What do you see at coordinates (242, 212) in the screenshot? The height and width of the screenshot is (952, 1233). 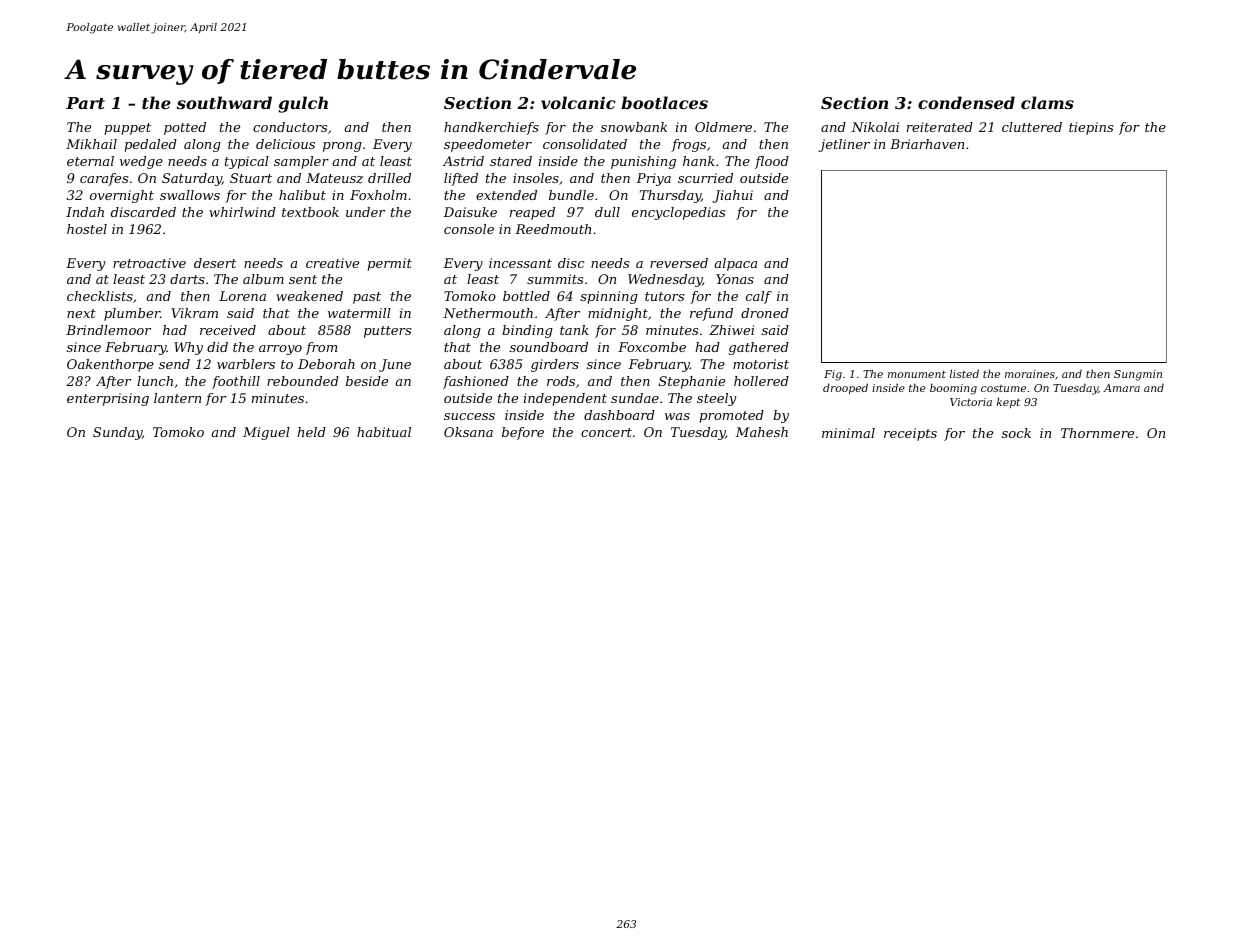 I see `whirlwind` at bounding box center [242, 212].
